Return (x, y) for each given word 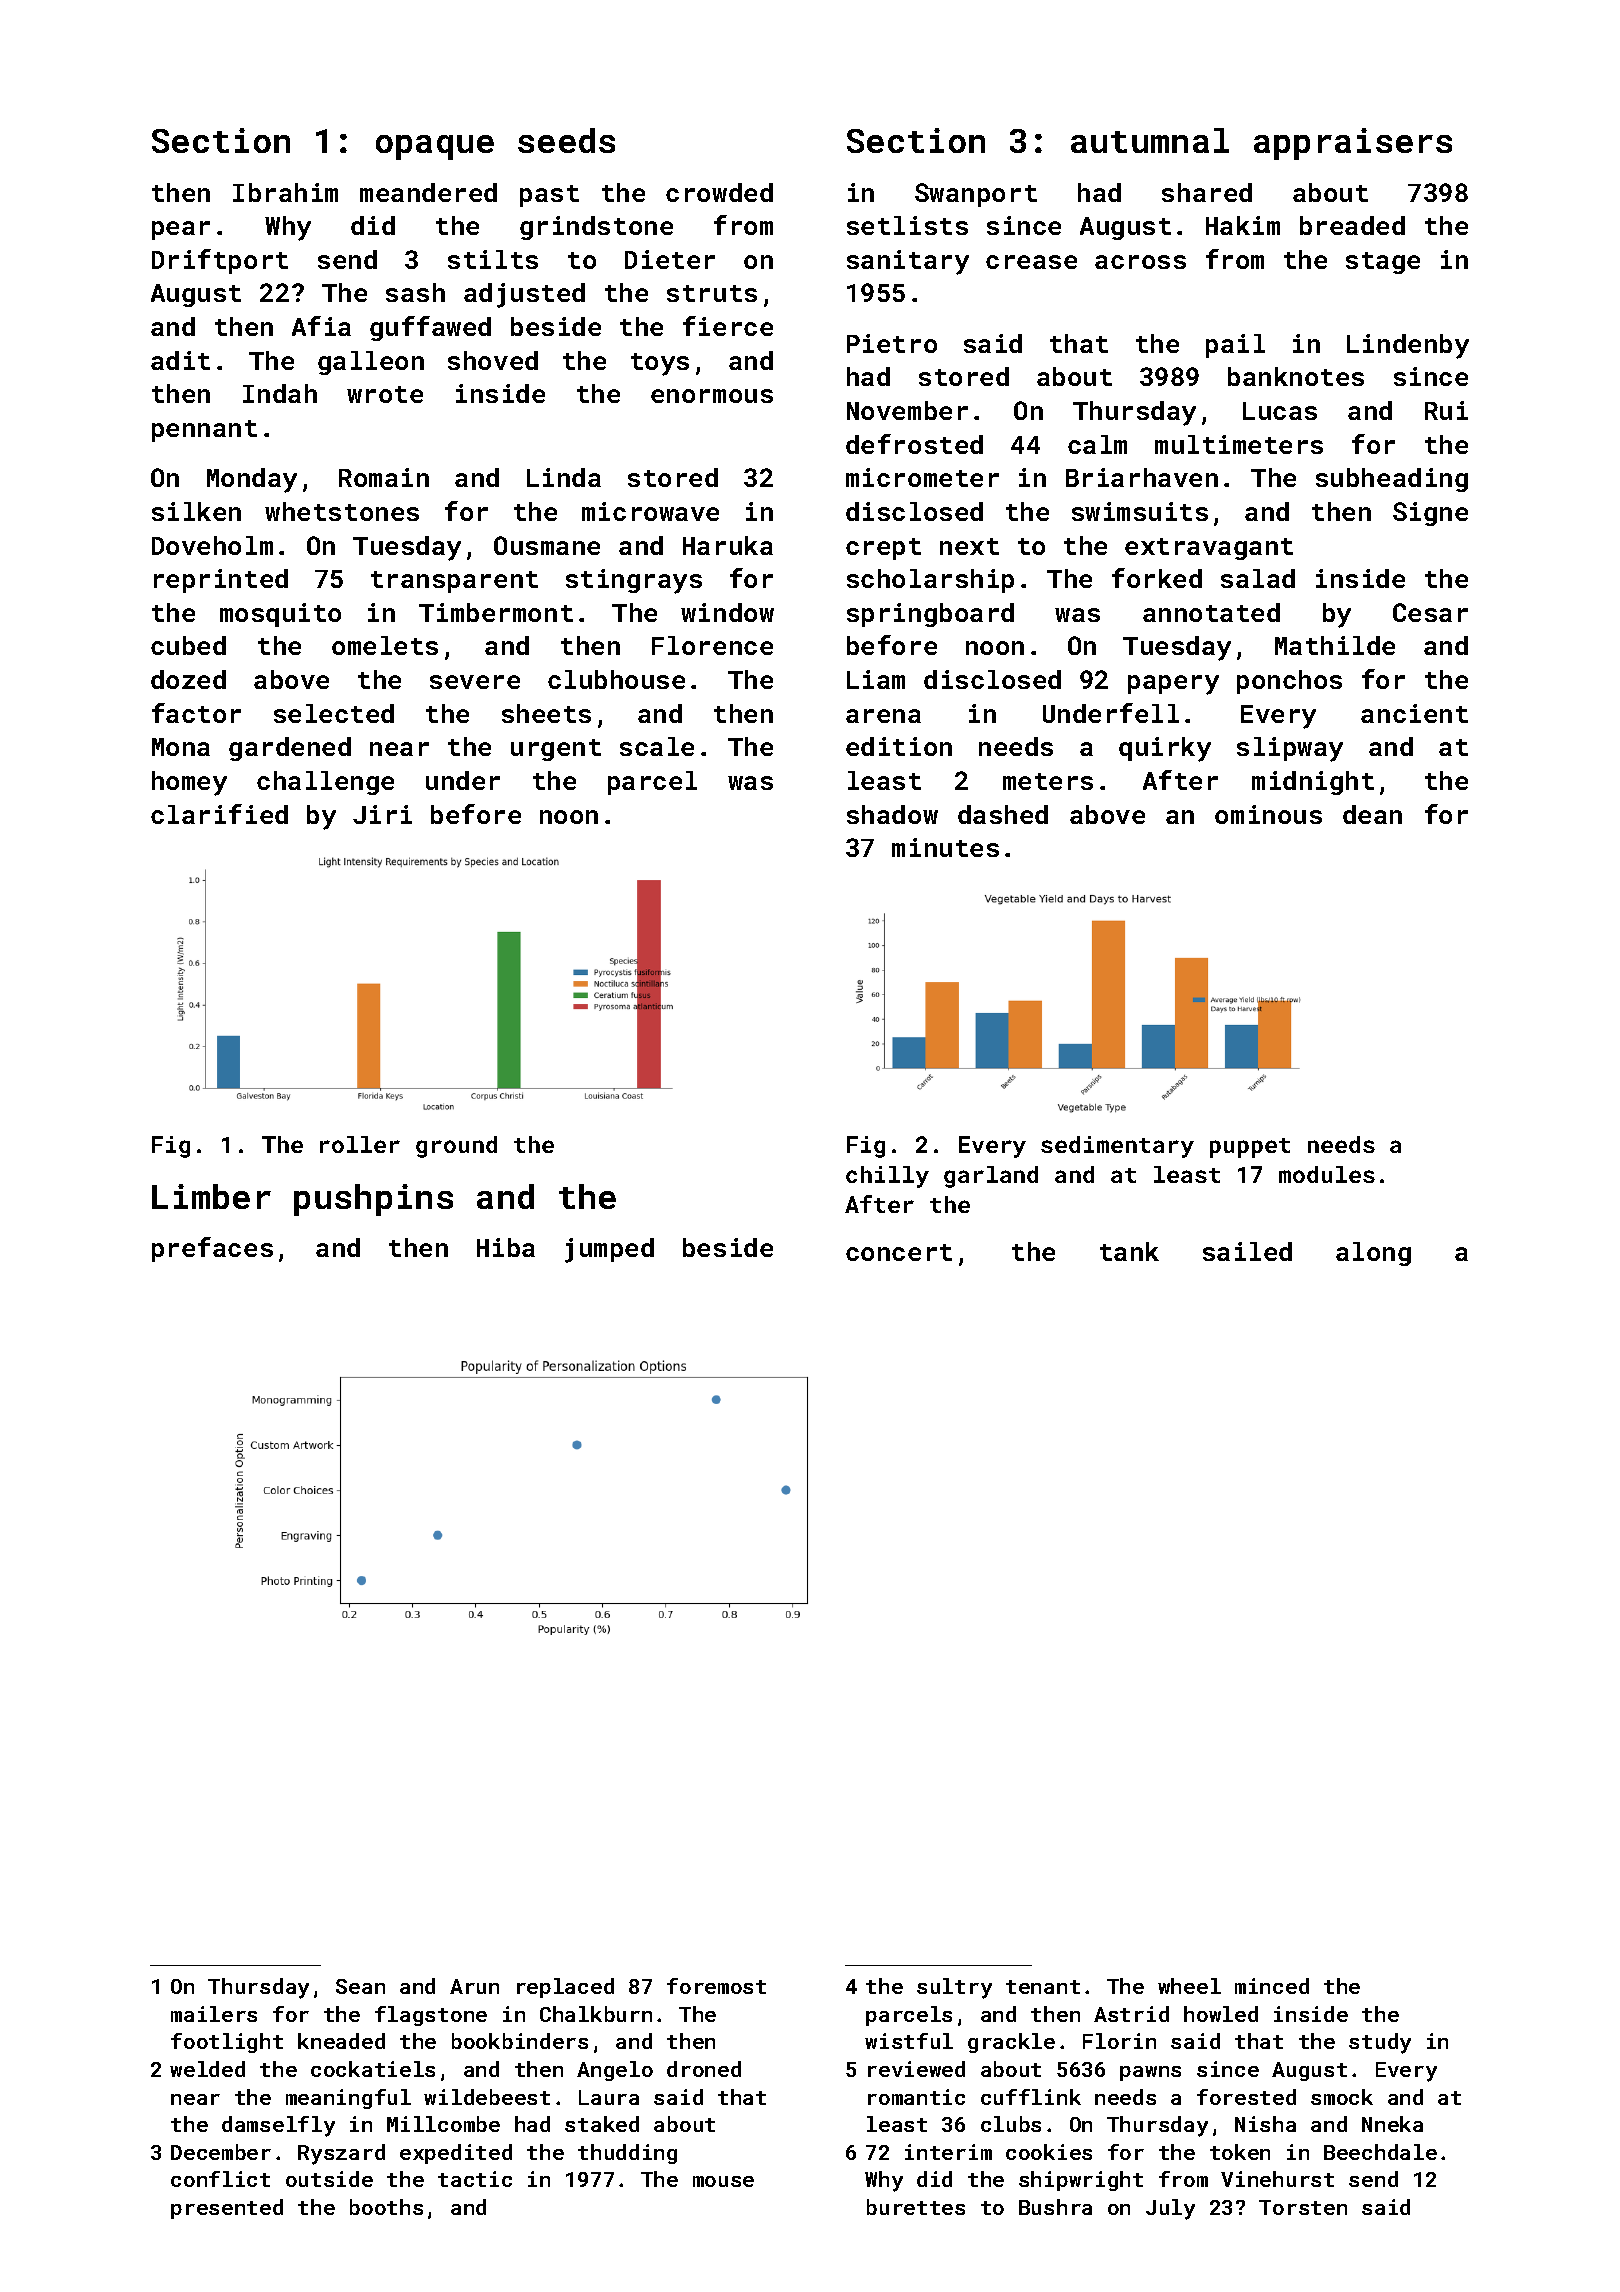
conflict (220, 2179)
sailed (1247, 1251)
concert (899, 1252)
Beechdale (1380, 2152)
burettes (916, 2207)
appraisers (1353, 144)
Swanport (976, 195)
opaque (435, 147)
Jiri (382, 814)
